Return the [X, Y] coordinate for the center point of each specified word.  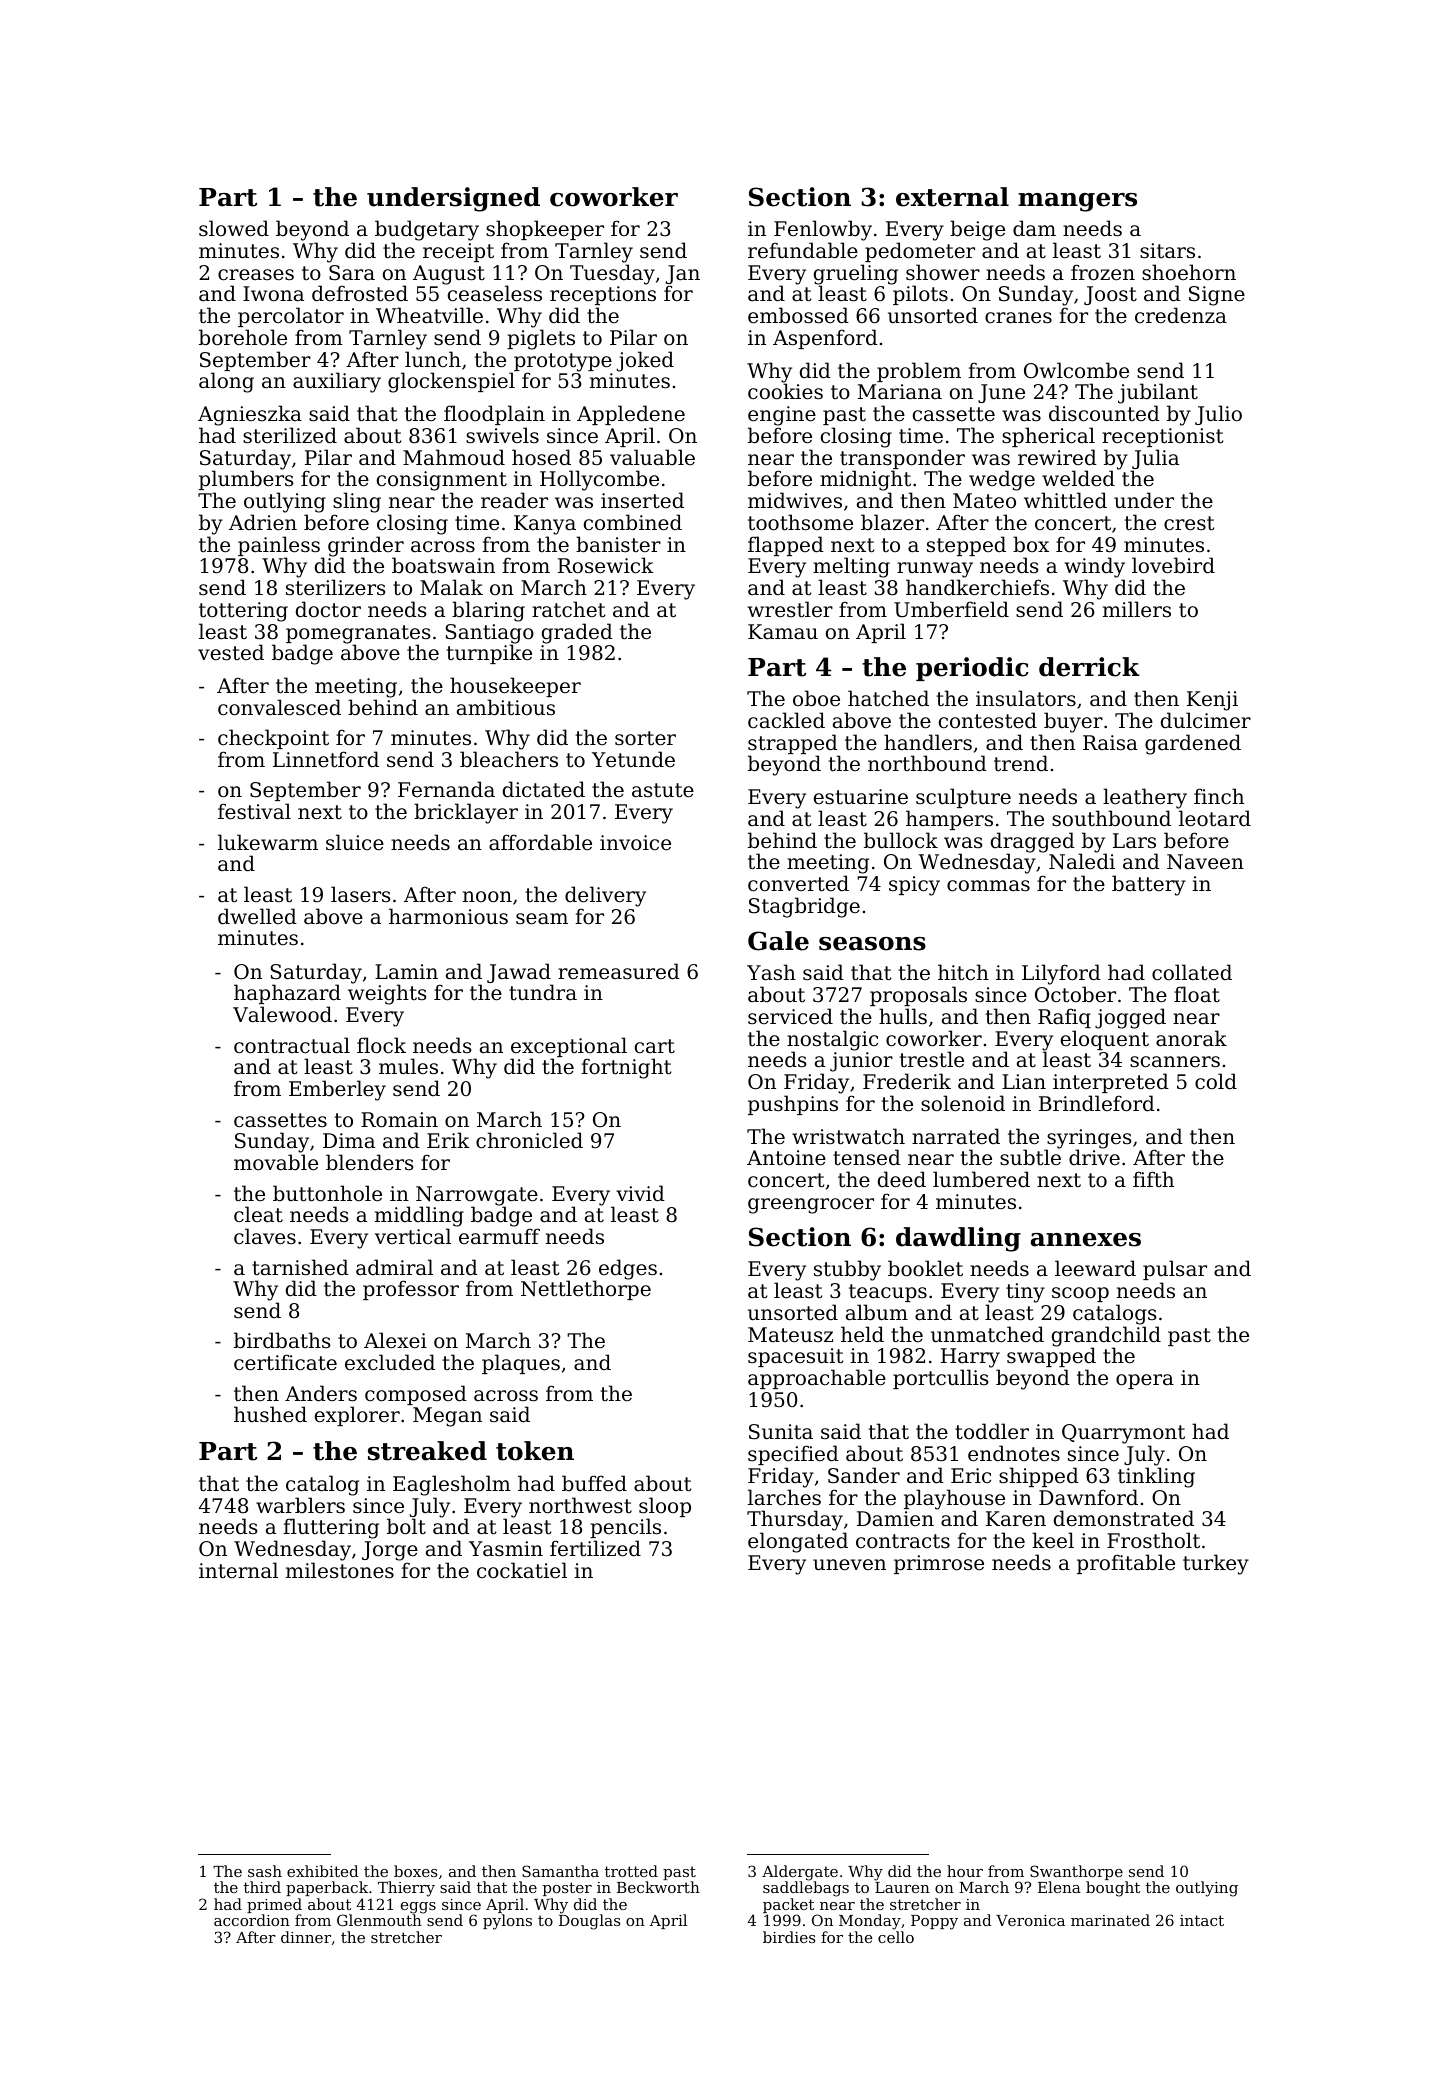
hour [965, 1871]
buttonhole [327, 1193]
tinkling [1156, 1477]
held [862, 1334]
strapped [794, 745]
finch [1219, 796]
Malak [451, 587]
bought [1113, 1889]
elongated [798, 1542]
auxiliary [337, 382]
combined [633, 522]
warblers [300, 1505]
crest [1189, 523]
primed [274, 1905]
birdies [789, 1937]
